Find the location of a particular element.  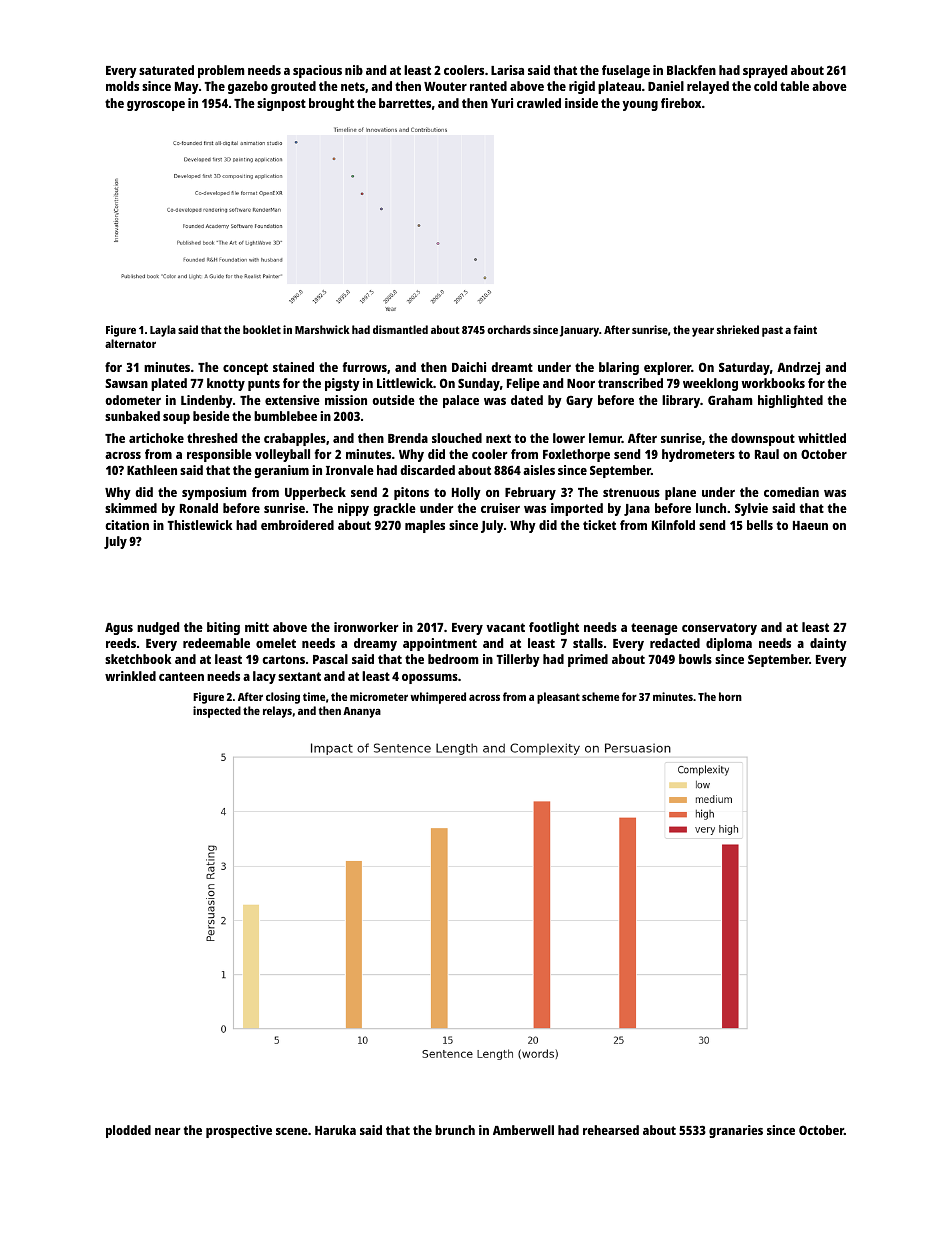

whimpered is located at coordinates (438, 698).
